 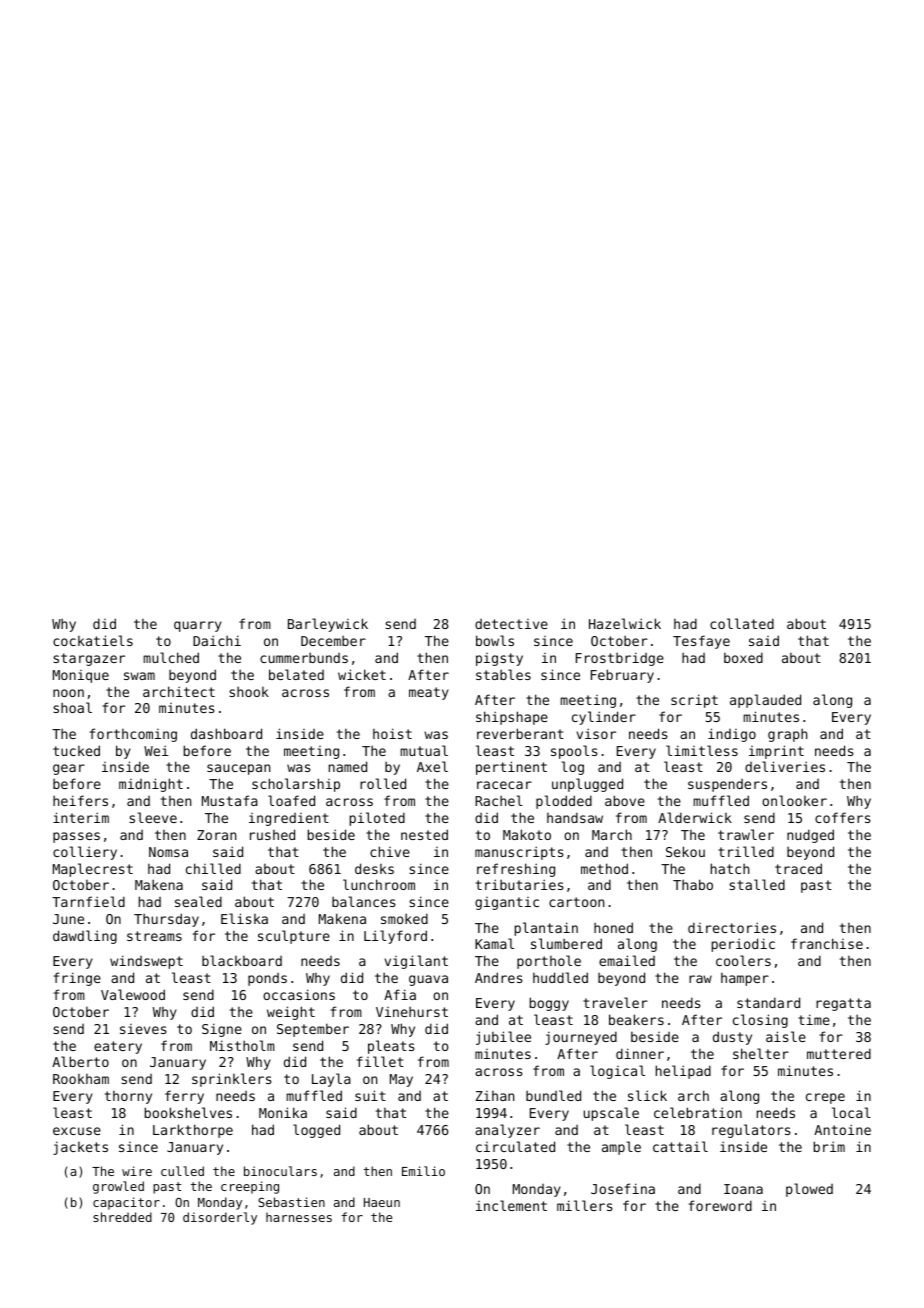 What do you see at coordinates (730, 868) in the screenshot?
I see `hatch` at bounding box center [730, 868].
